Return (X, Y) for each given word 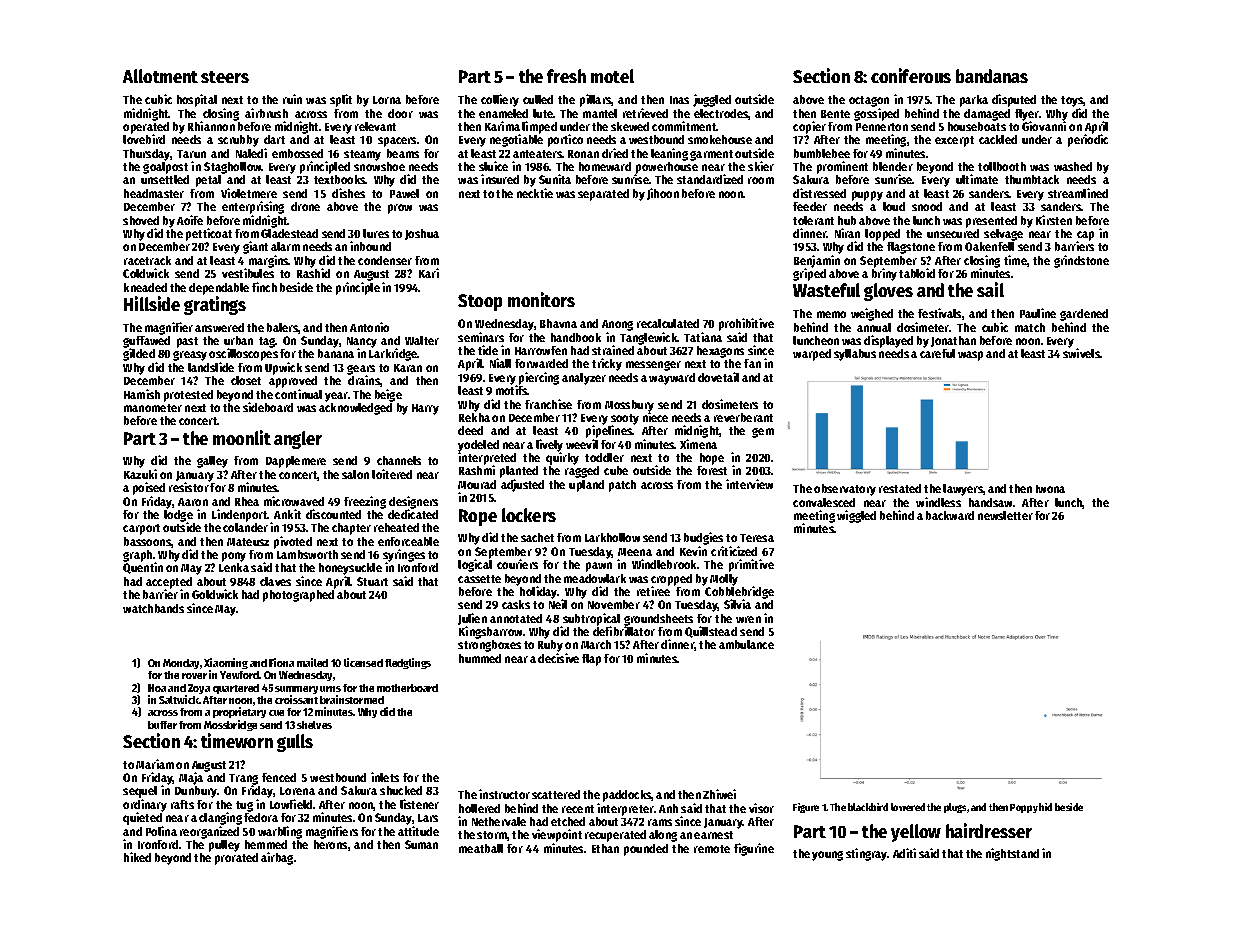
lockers (529, 515)
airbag (277, 858)
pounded (646, 850)
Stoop (480, 302)
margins (269, 261)
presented (991, 222)
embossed (297, 153)
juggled (712, 100)
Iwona (1050, 489)
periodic (1088, 141)
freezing (365, 502)
